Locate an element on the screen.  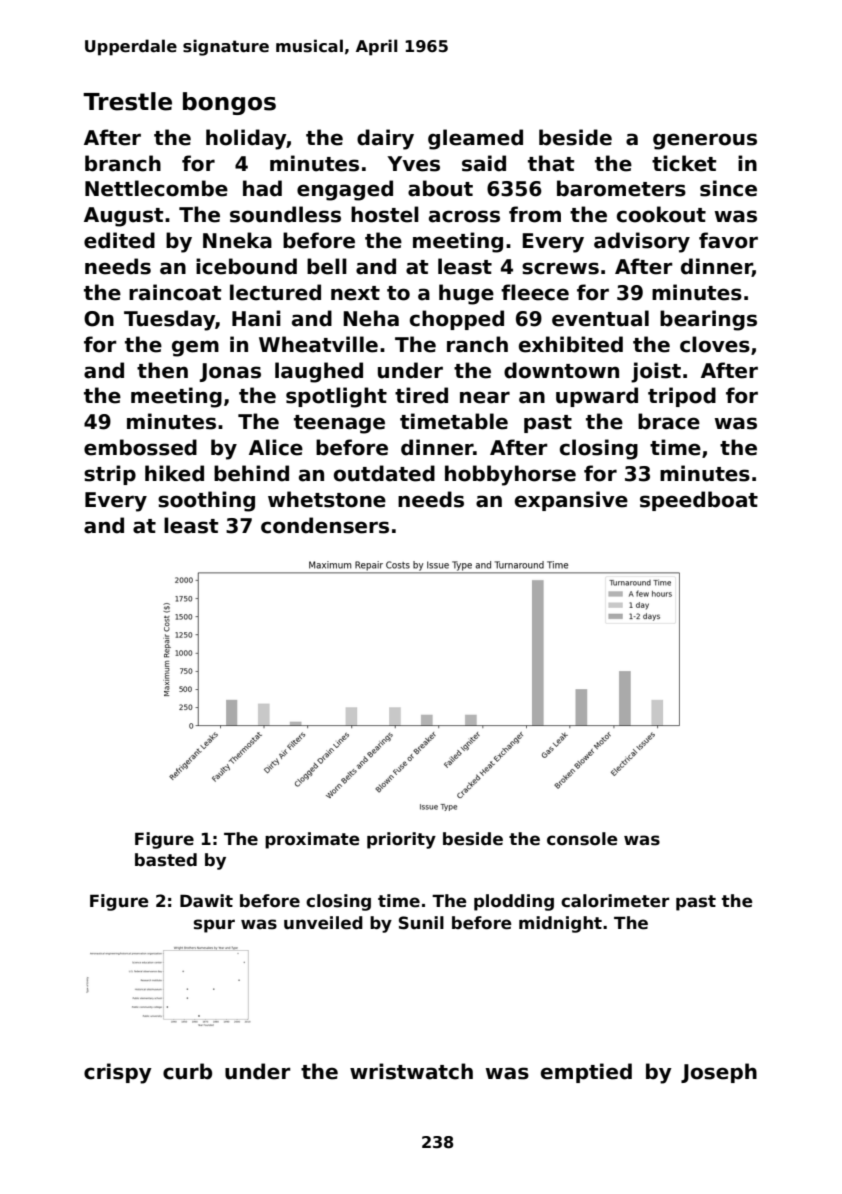
that is located at coordinates (551, 163).
